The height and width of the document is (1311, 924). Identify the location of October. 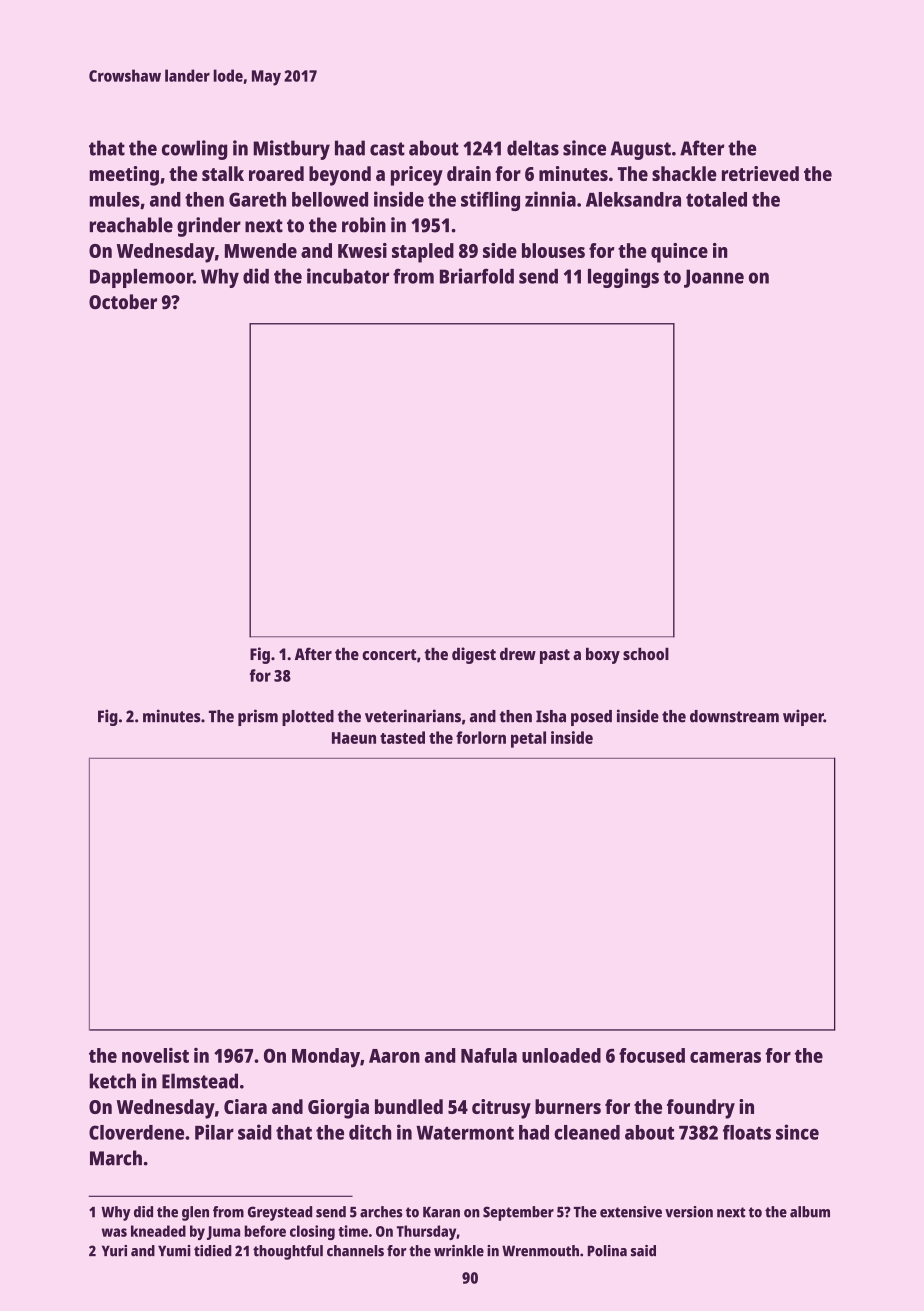
(123, 301).
